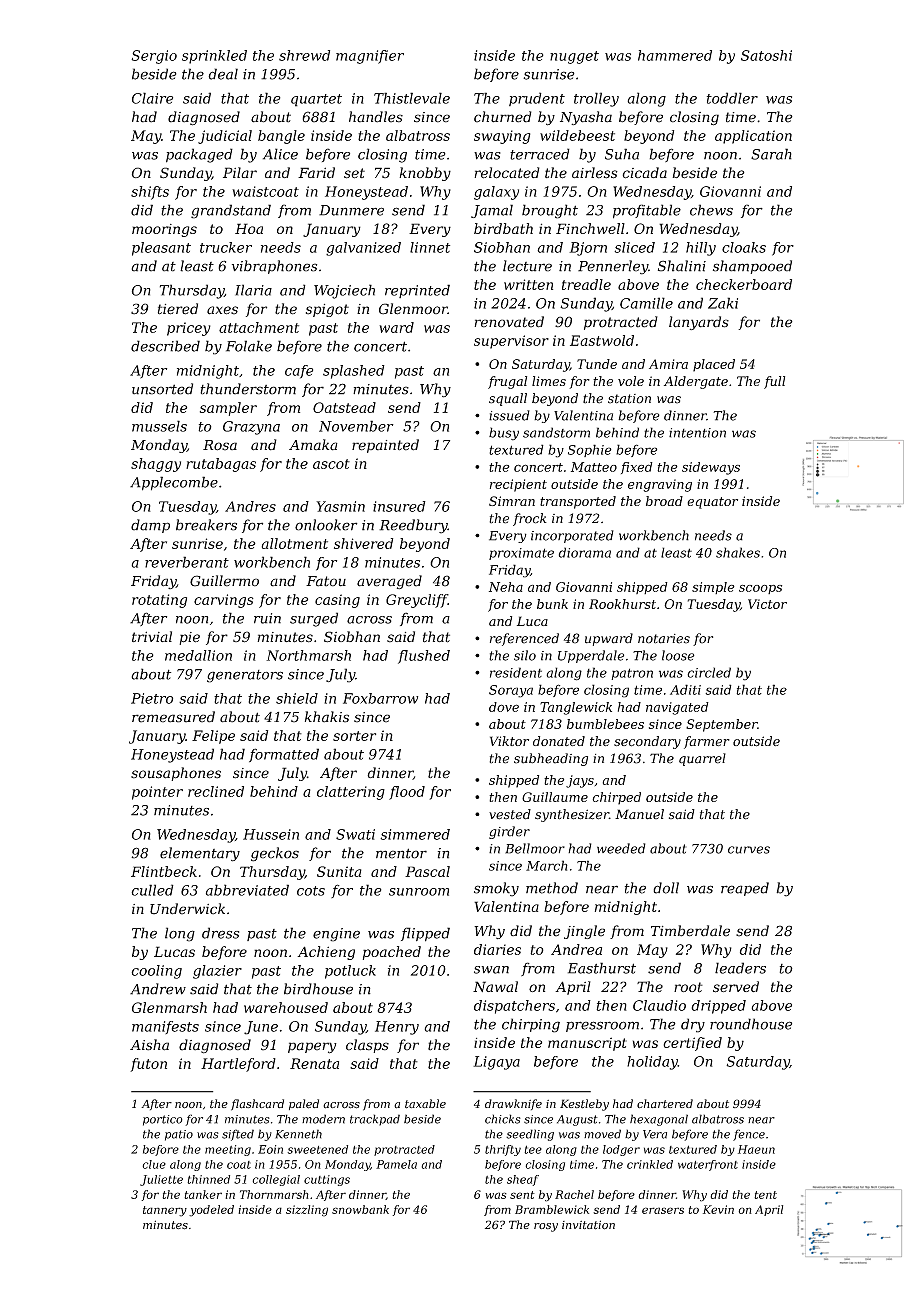 This document has width=924, height=1314. What do you see at coordinates (767, 604) in the document?
I see `Victor` at bounding box center [767, 604].
